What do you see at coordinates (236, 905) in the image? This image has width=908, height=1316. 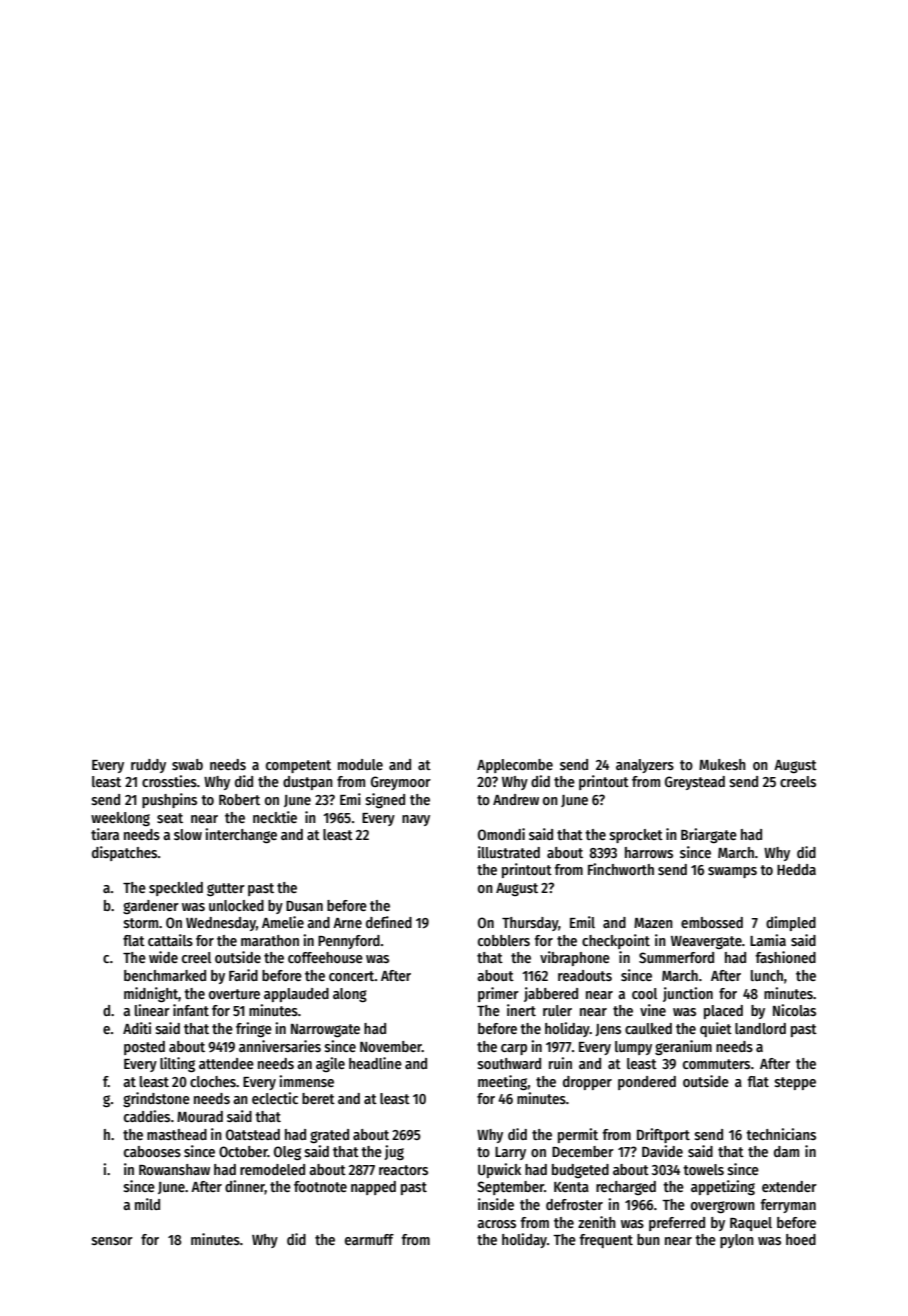 I see `unlocked` at bounding box center [236, 905].
